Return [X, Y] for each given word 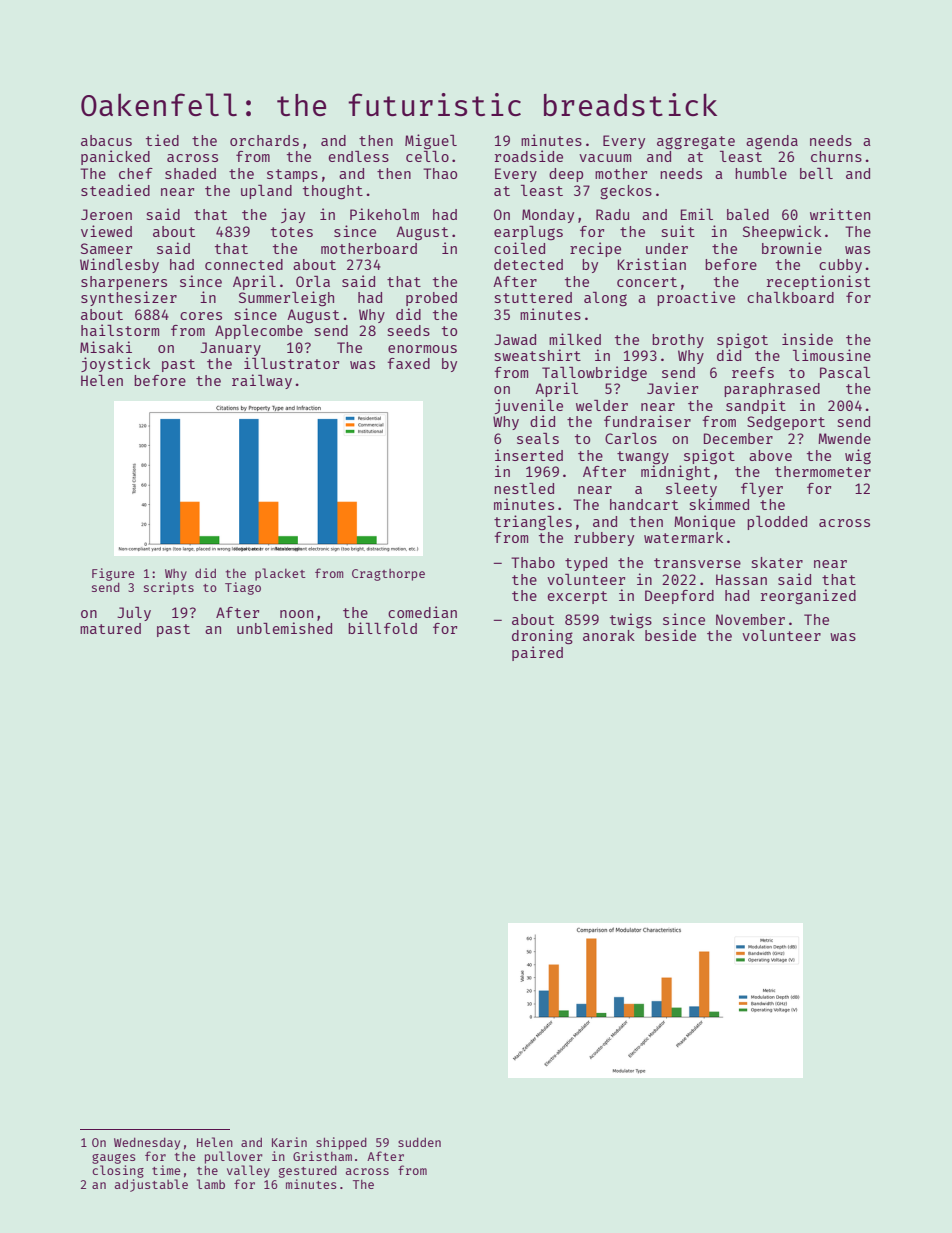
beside [670, 635]
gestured [308, 1172]
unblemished [284, 628]
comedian [422, 612]
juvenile [529, 406]
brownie [792, 248]
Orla [313, 281]
